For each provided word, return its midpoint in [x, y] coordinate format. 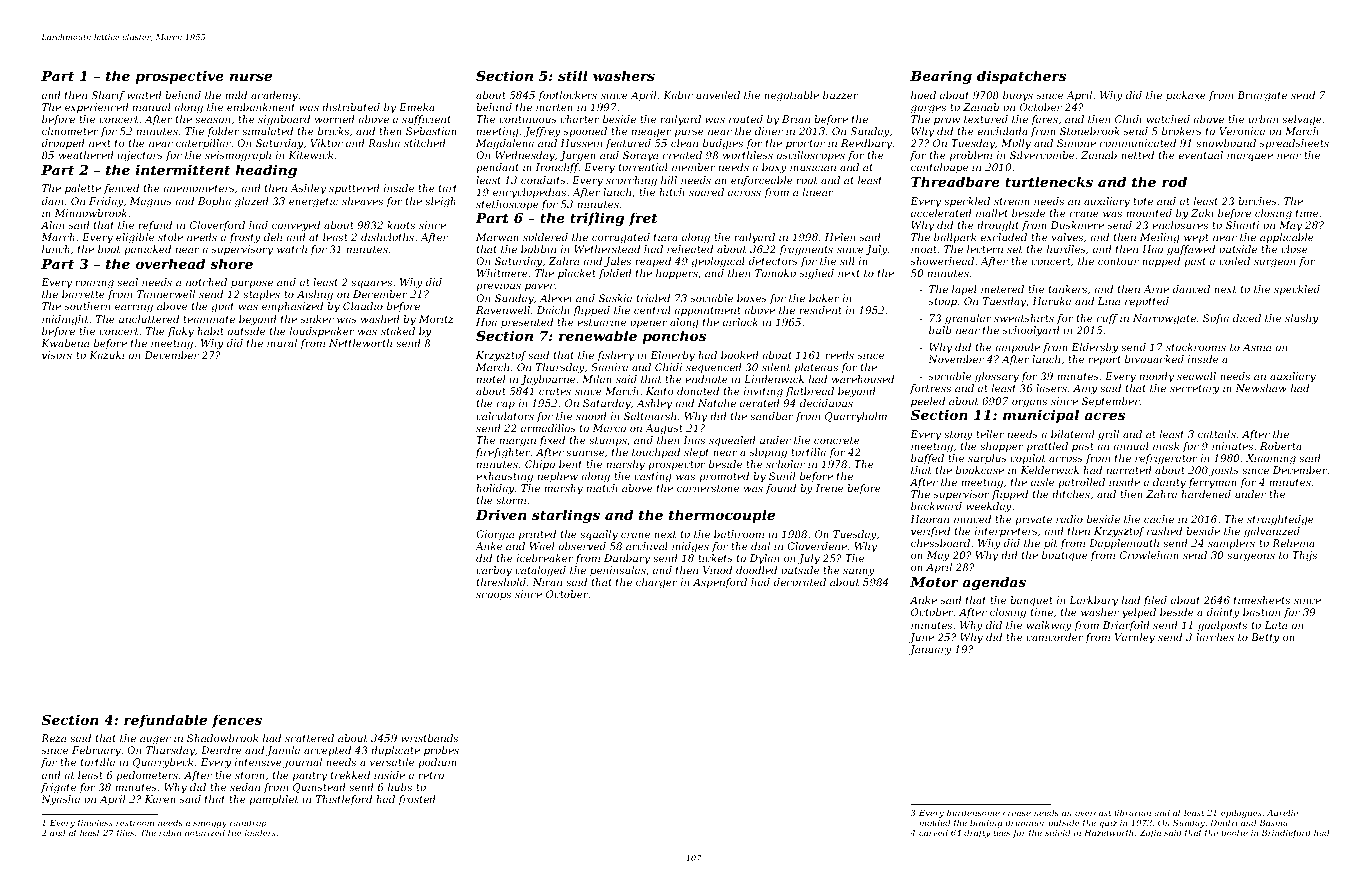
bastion [1261, 612]
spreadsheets [1294, 144]
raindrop [248, 823]
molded [934, 822]
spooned [585, 132]
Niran [547, 582]
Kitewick [310, 155]
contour [1118, 261]
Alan [52, 225]
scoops [493, 596]
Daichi [553, 310]
